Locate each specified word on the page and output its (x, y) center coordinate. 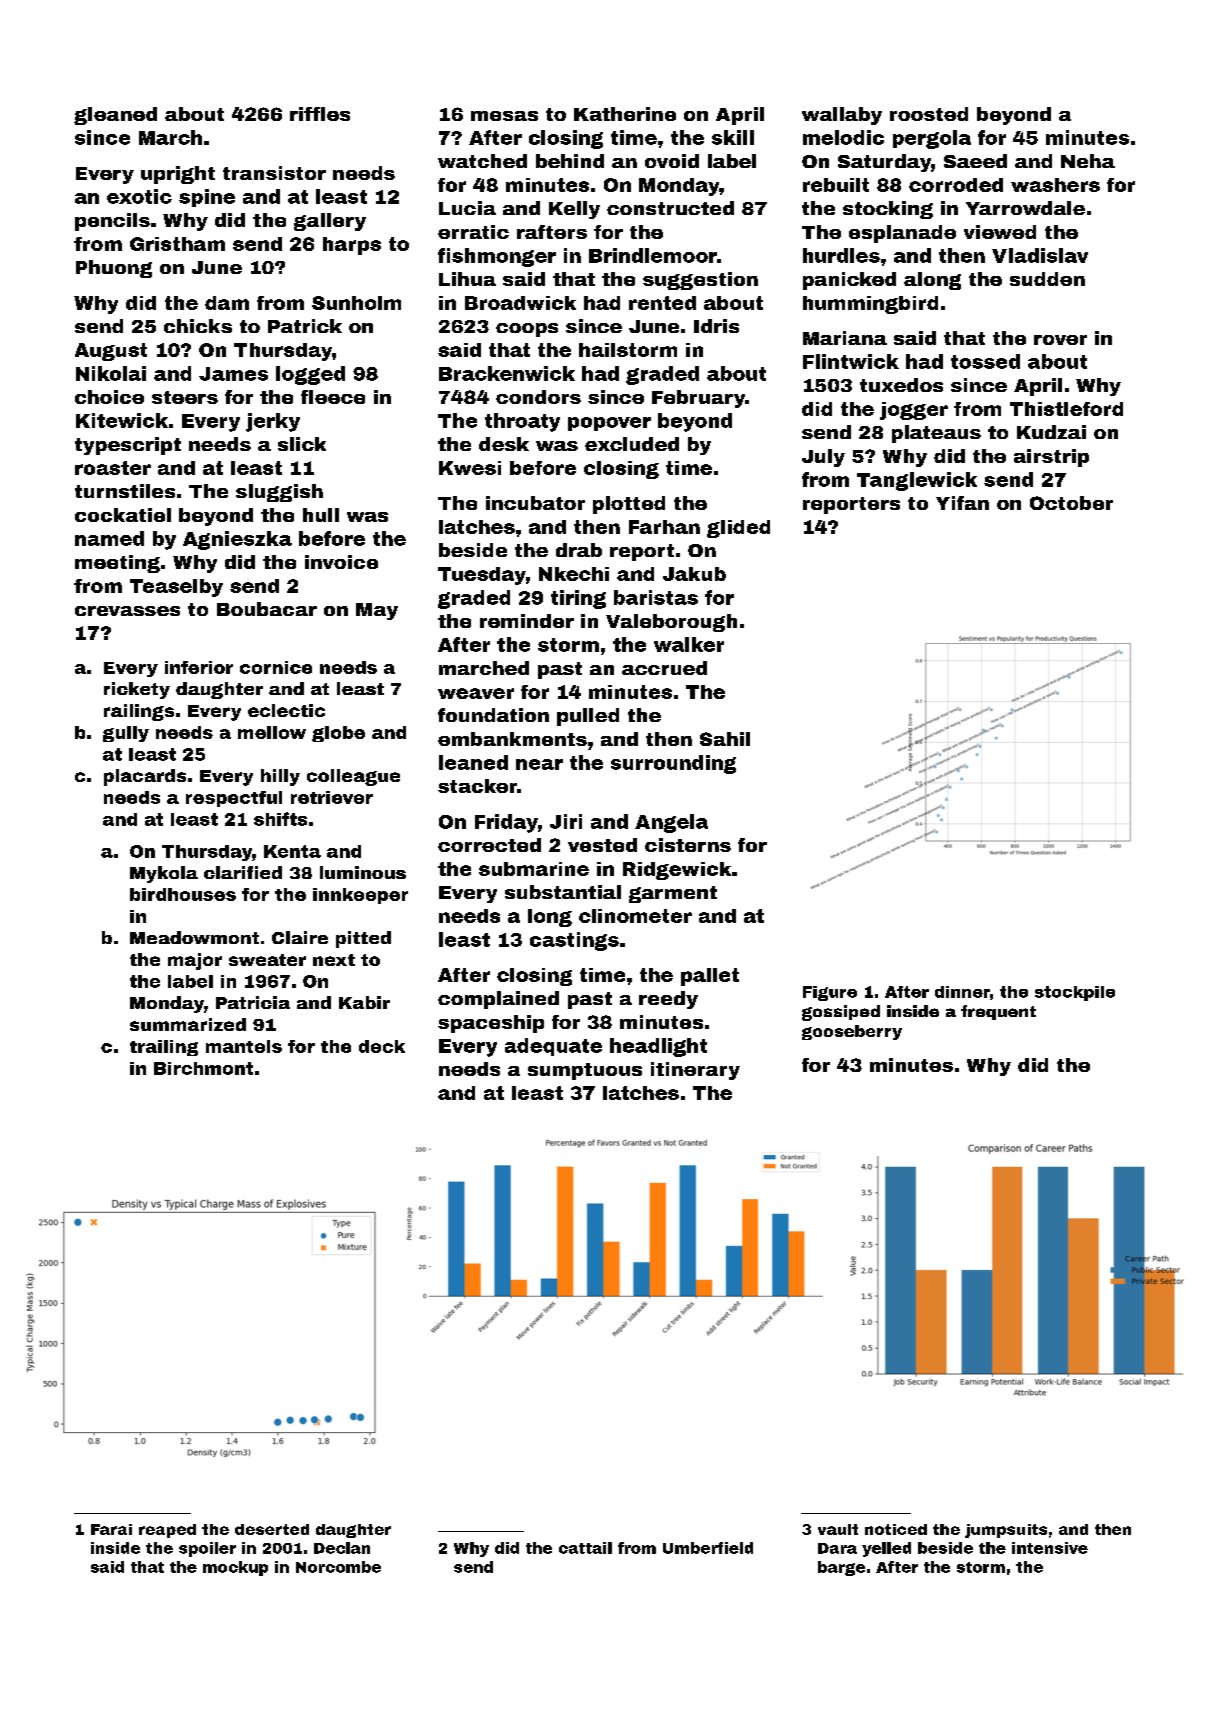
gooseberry (852, 1032)
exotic (139, 196)
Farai (111, 1529)
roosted (929, 114)
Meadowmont (194, 937)
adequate (553, 1047)
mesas (504, 116)
